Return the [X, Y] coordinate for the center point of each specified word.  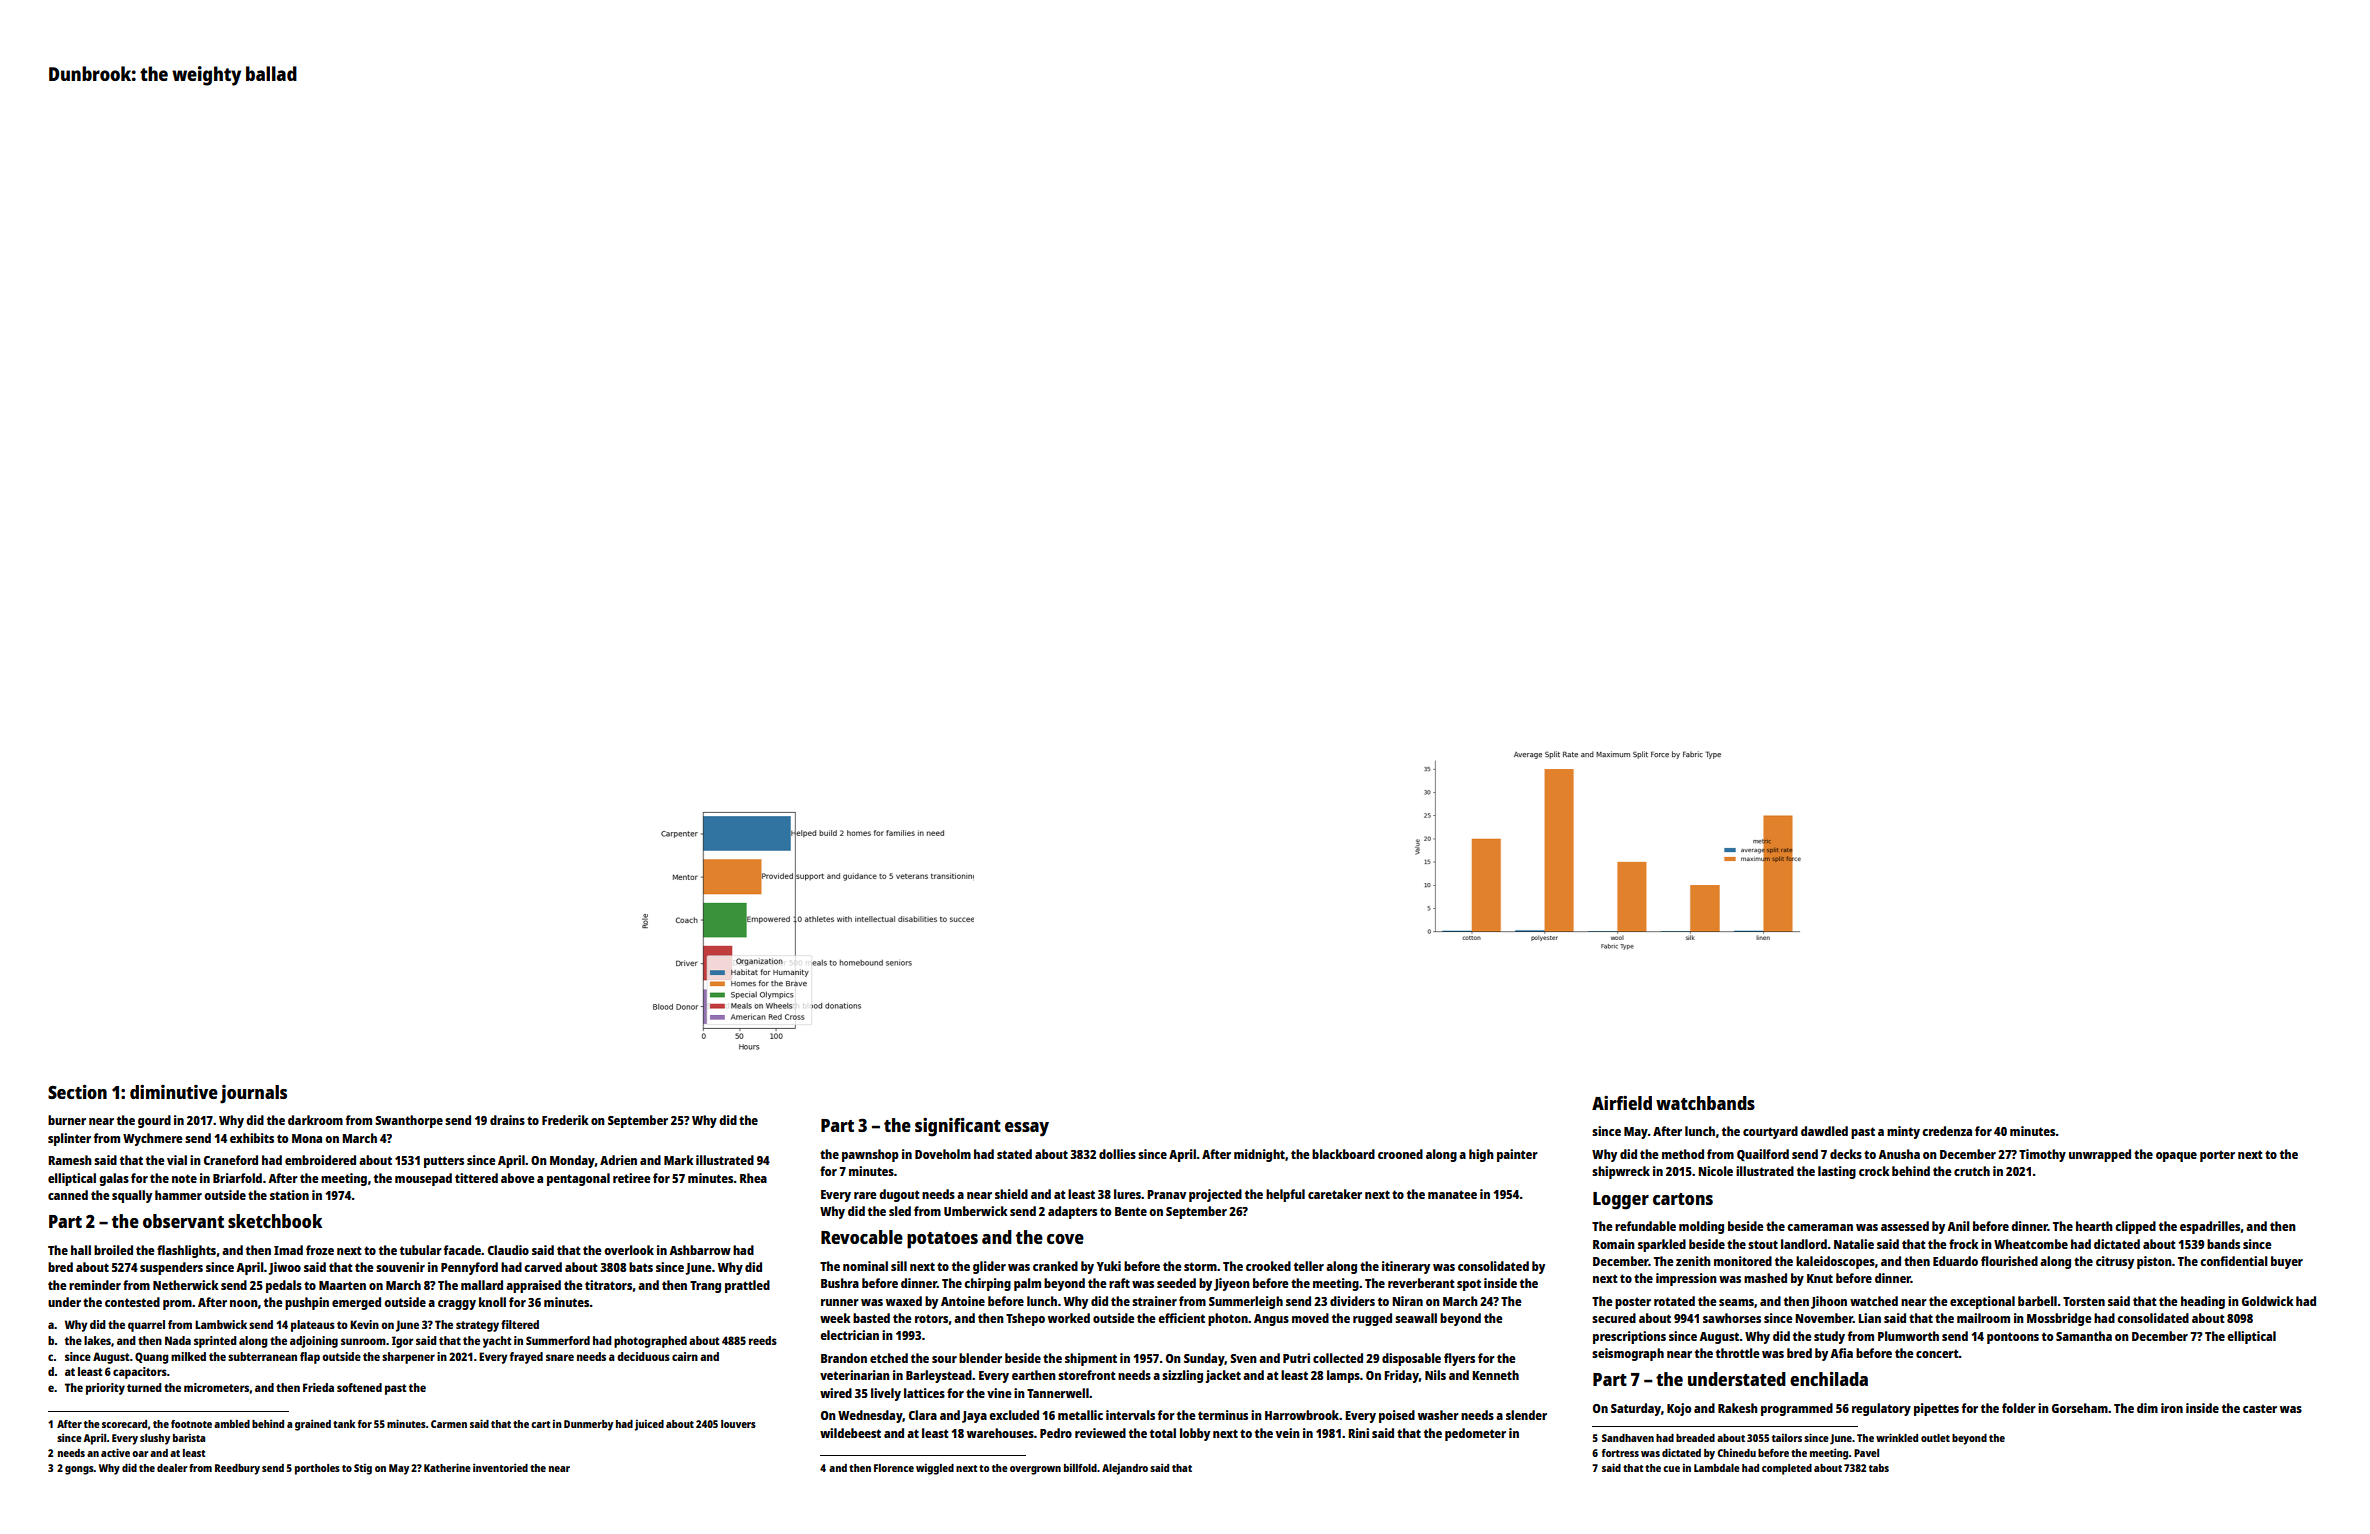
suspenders [171, 1268]
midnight [1259, 1155]
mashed [1765, 1278]
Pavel [1866, 1453]
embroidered [320, 1160]
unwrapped [2100, 1155]
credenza [1947, 1131]
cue [1671, 1469]
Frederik [565, 1120]
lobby [1195, 1434]
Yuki [1109, 1266]
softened [359, 1387]
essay [1027, 1129]
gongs [79, 1470]
